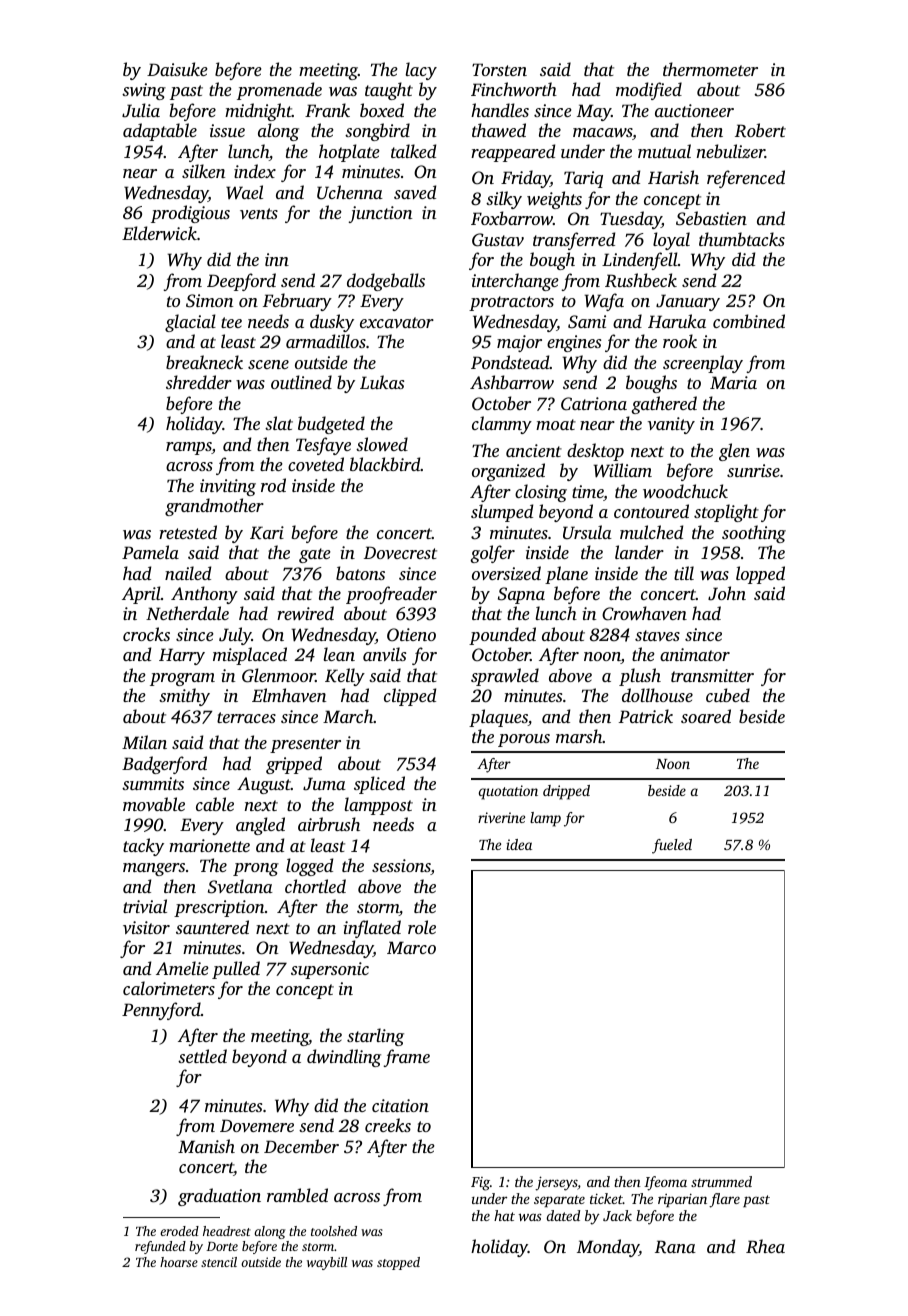 Image resolution: width=908 pixels, height=1316 pixels. I want to click on Frank, so click(327, 110).
